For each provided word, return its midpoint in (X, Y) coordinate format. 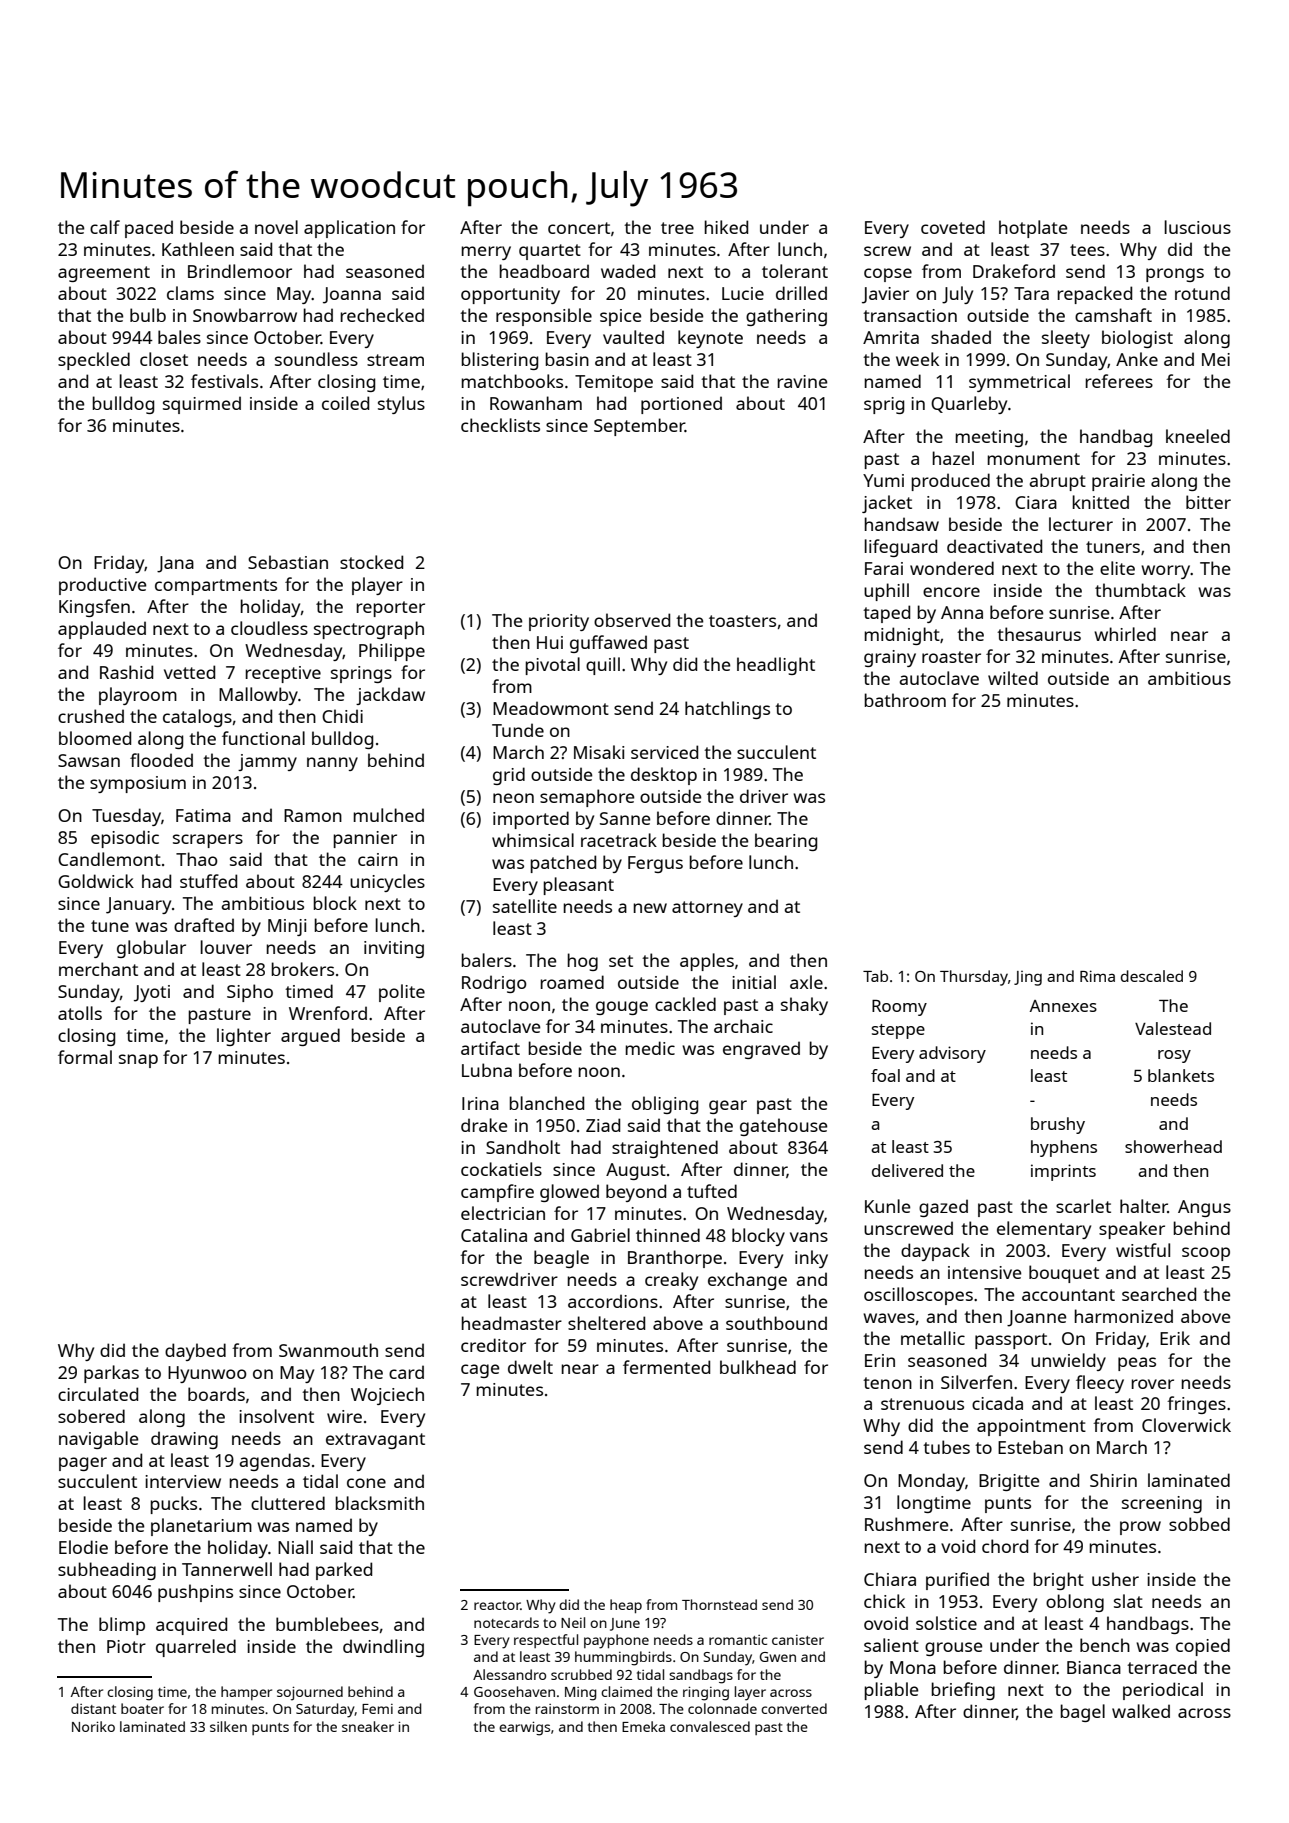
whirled (1125, 634)
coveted (953, 227)
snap (138, 1061)
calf (105, 227)
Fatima (203, 815)
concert (579, 228)
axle (806, 982)
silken (228, 1726)
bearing (786, 842)
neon (513, 798)
